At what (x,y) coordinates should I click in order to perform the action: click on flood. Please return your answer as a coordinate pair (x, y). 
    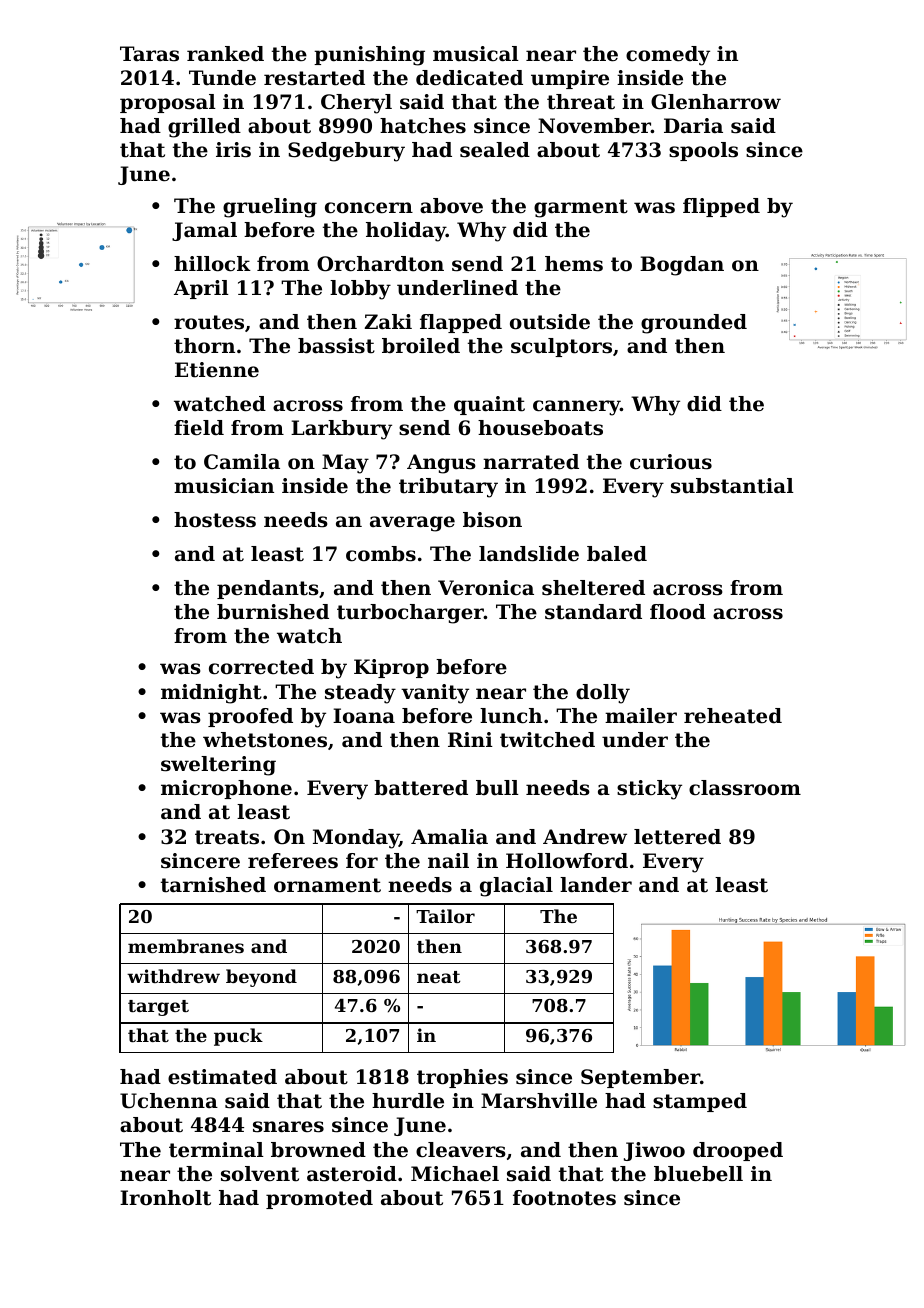
    Looking at the image, I should click on (678, 612).
